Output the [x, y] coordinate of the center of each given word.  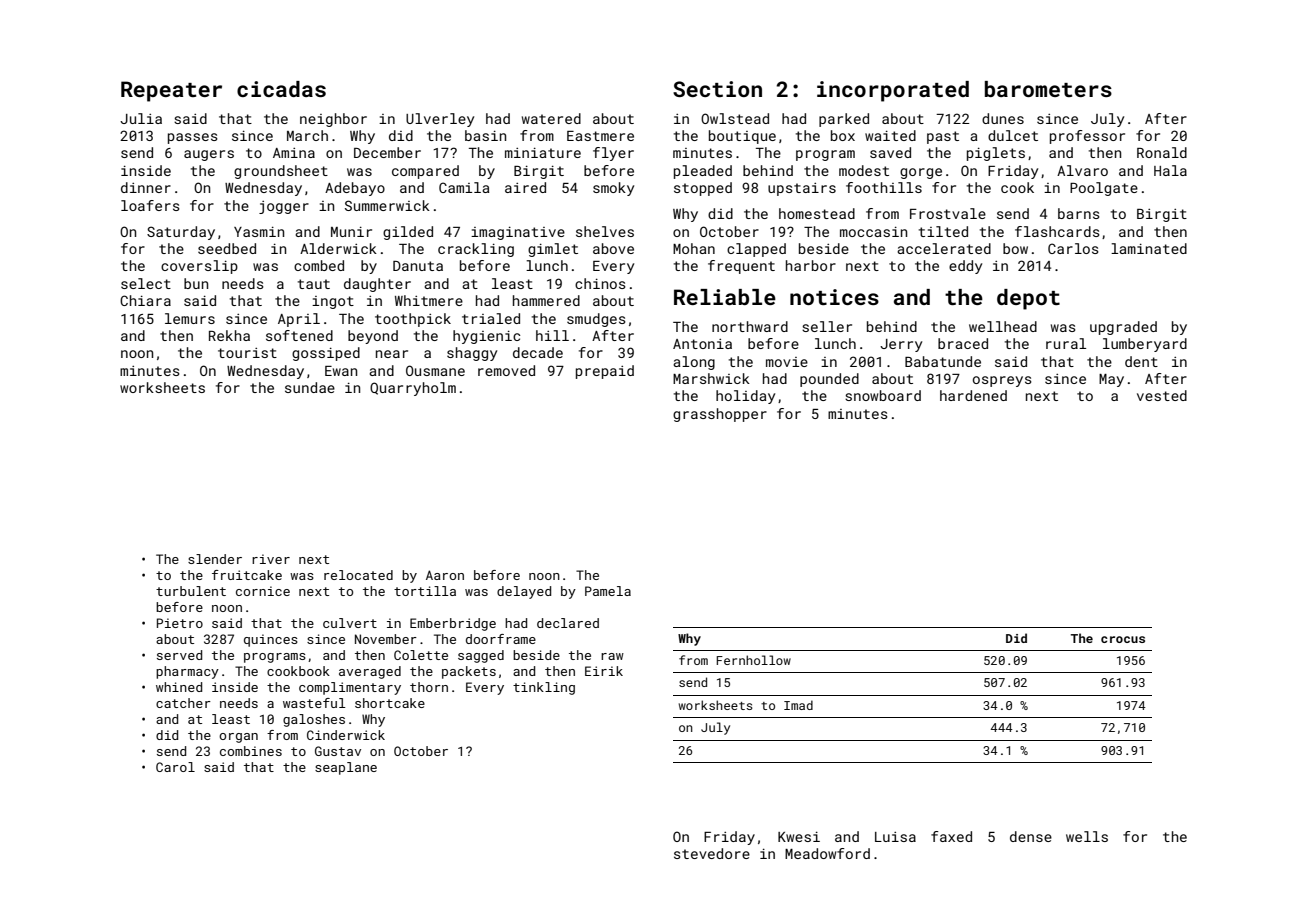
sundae [310, 387]
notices [834, 297]
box [843, 135]
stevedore [712, 853]
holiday [745, 397]
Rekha [229, 335]
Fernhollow [753, 660]
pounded [829, 380]
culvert [350, 623]
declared [568, 623]
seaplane [346, 768]
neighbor [333, 120]
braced [963, 343]
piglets [996, 154]
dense [1031, 836]
